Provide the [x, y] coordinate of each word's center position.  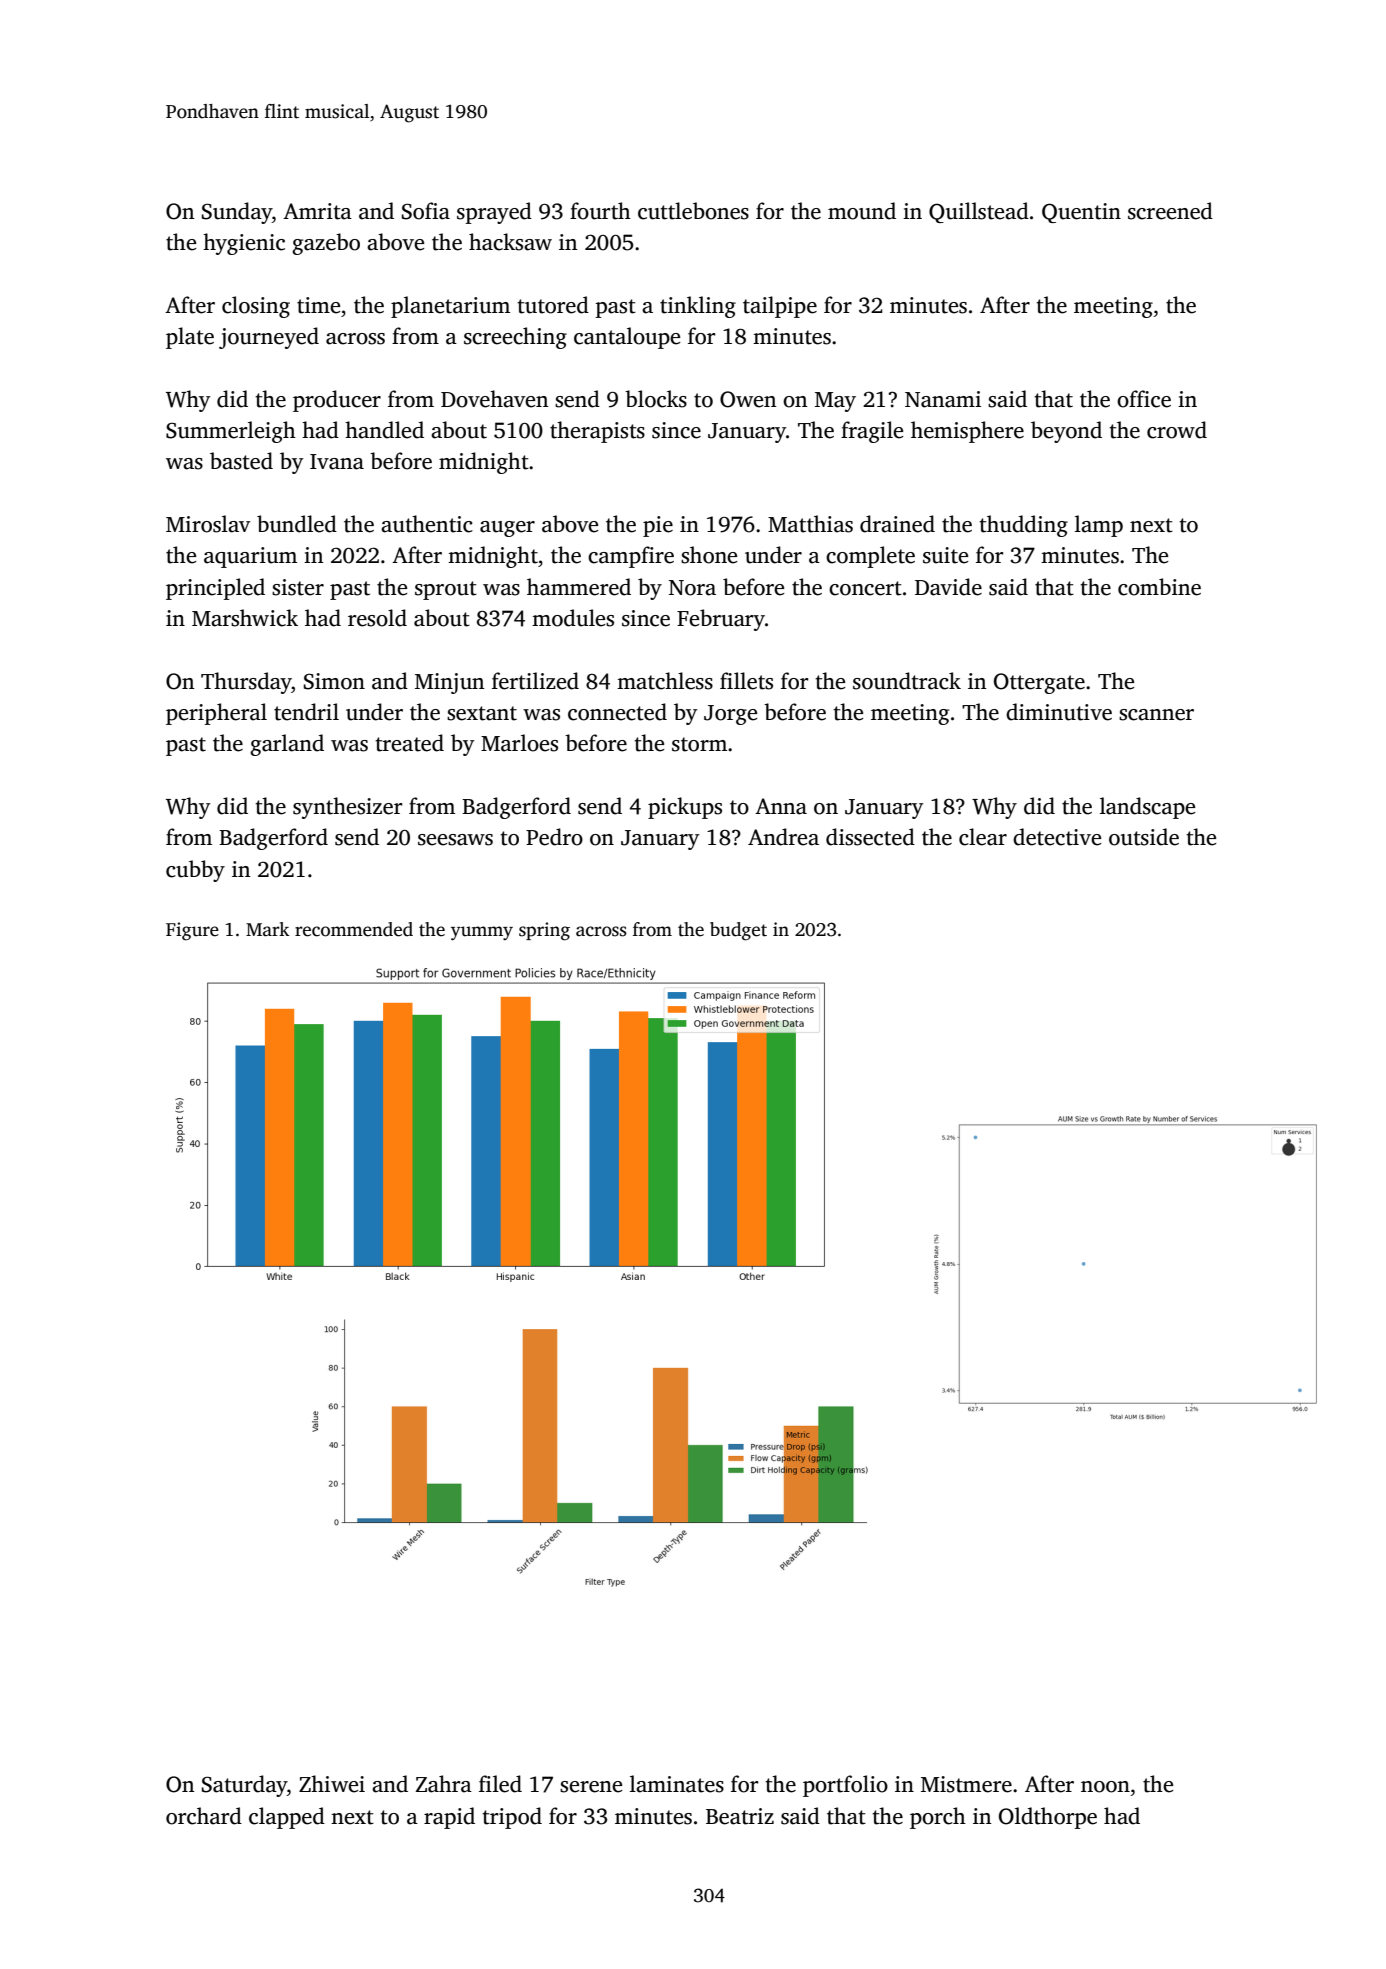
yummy [482, 933]
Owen [748, 399]
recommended [354, 929]
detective [1057, 837]
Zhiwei [332, 1784]
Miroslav [208, 524]
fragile [872, 432]
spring [544, 931]
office [1144, 399]
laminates [677, 1784]
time [318, 305]
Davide [948, 587]
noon [1105, 1787]
